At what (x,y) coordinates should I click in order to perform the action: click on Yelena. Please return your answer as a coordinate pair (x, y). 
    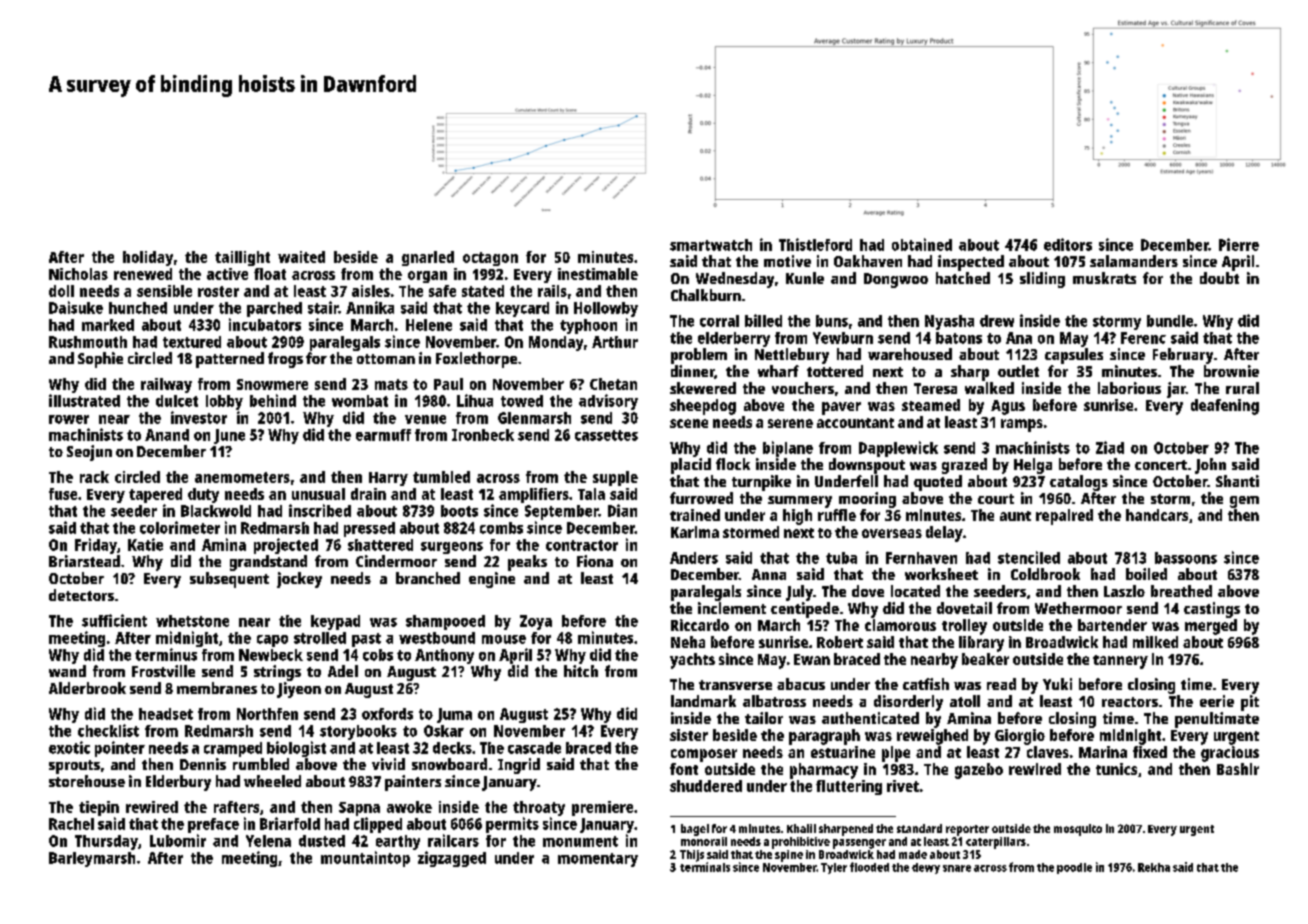
    Looking at the image, I should click on (268, 841).
